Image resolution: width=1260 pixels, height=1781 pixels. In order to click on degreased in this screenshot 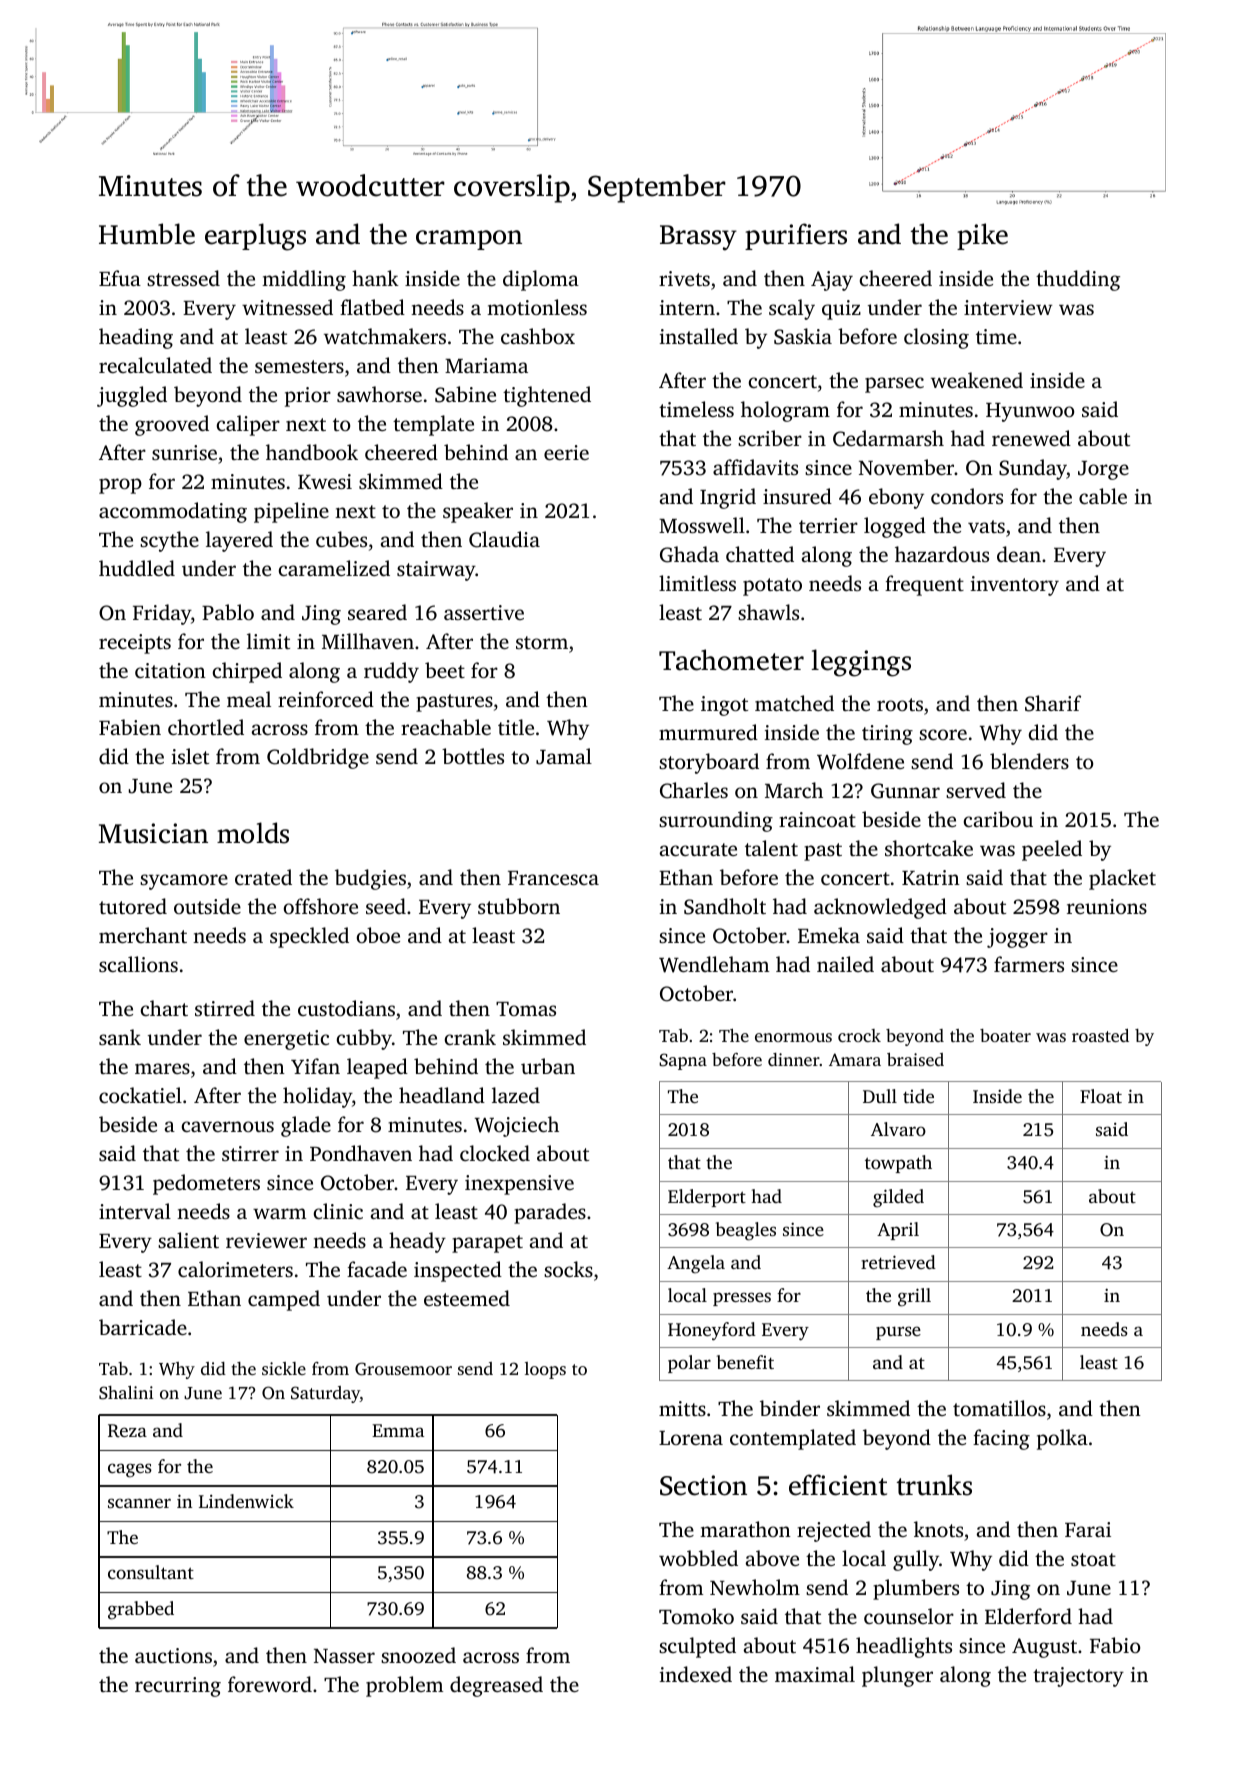, I will do `click(496, 1686)`.
